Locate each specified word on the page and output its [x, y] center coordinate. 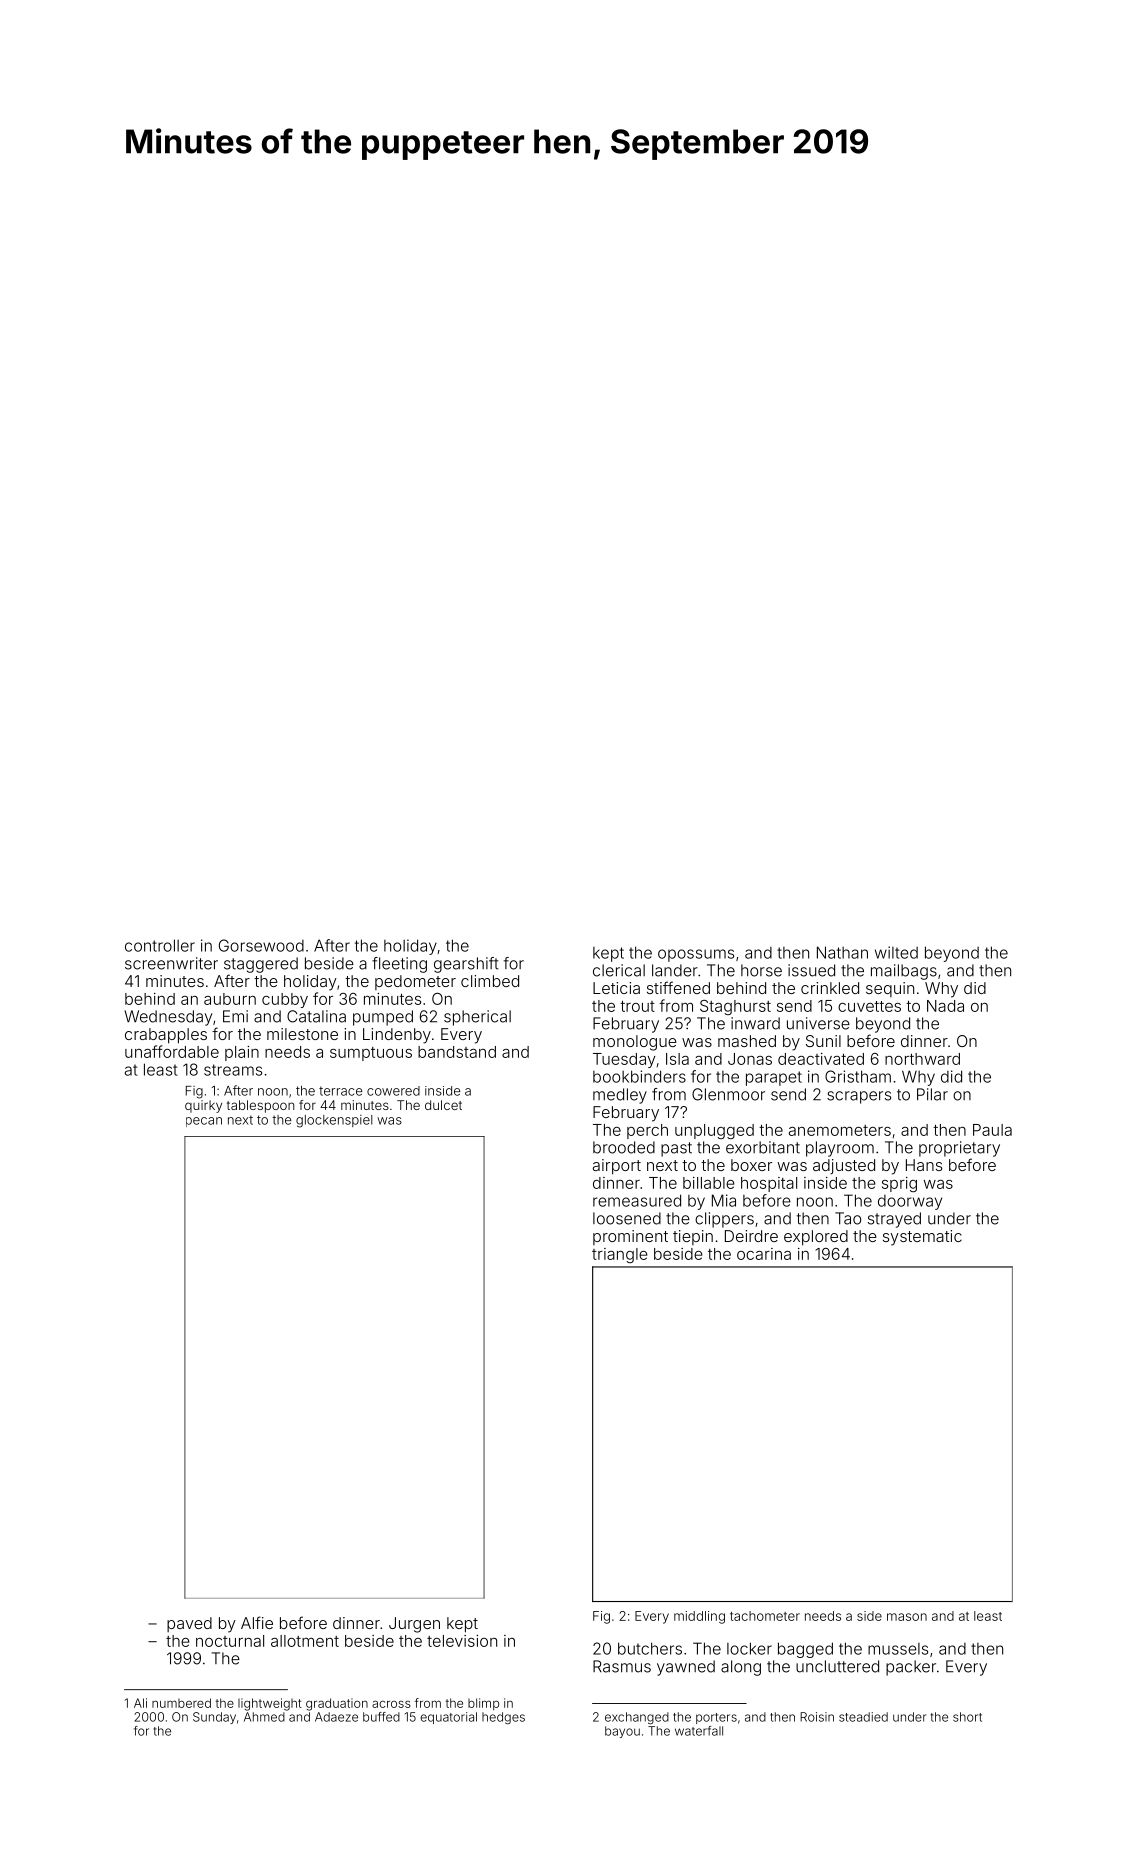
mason [907, 1617]
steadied [863, 1717]
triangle [620, 1255]
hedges [503, 1718]
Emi [235, 1016]
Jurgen [414, 1625]
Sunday [214, 1718]
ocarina [764, 1254]
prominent [630, 1237]
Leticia [616, 988]
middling [699, 1617]
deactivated [821, 1059]
